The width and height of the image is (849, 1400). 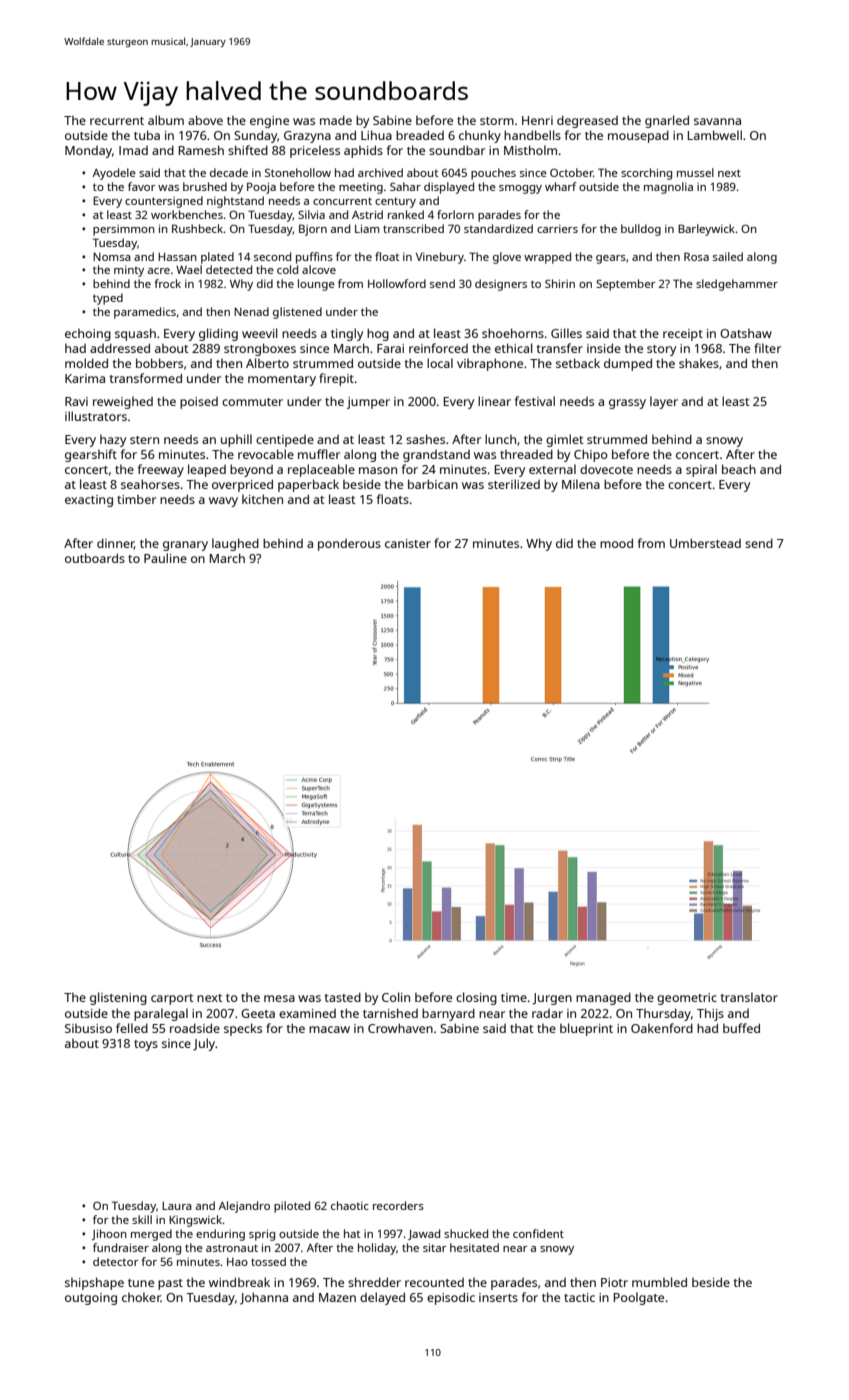 I want to click on hog, so click(x=378, y=334).
